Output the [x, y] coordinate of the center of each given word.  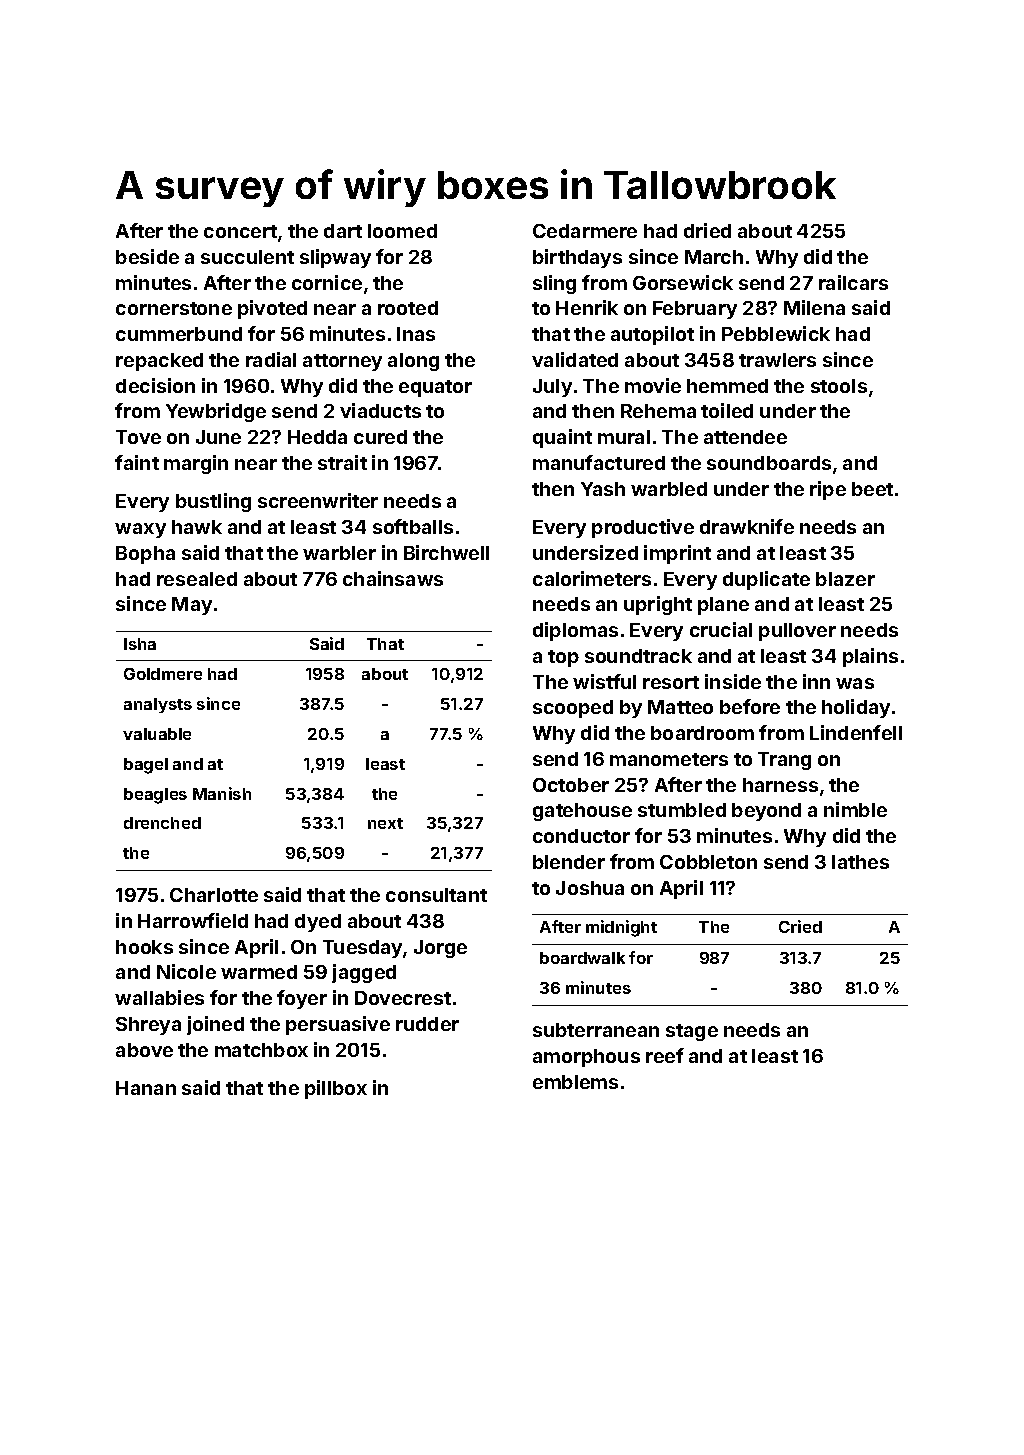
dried [707, 230]
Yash [603, 489]
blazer [845, 579]
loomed [402, 231]
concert [240, 231]
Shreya [148, 1026]
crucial [721, 629]
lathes [860, 862]
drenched [162, 823]
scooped [573, 709]
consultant [436, 895]
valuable [157, 734]
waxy [140, 530]
